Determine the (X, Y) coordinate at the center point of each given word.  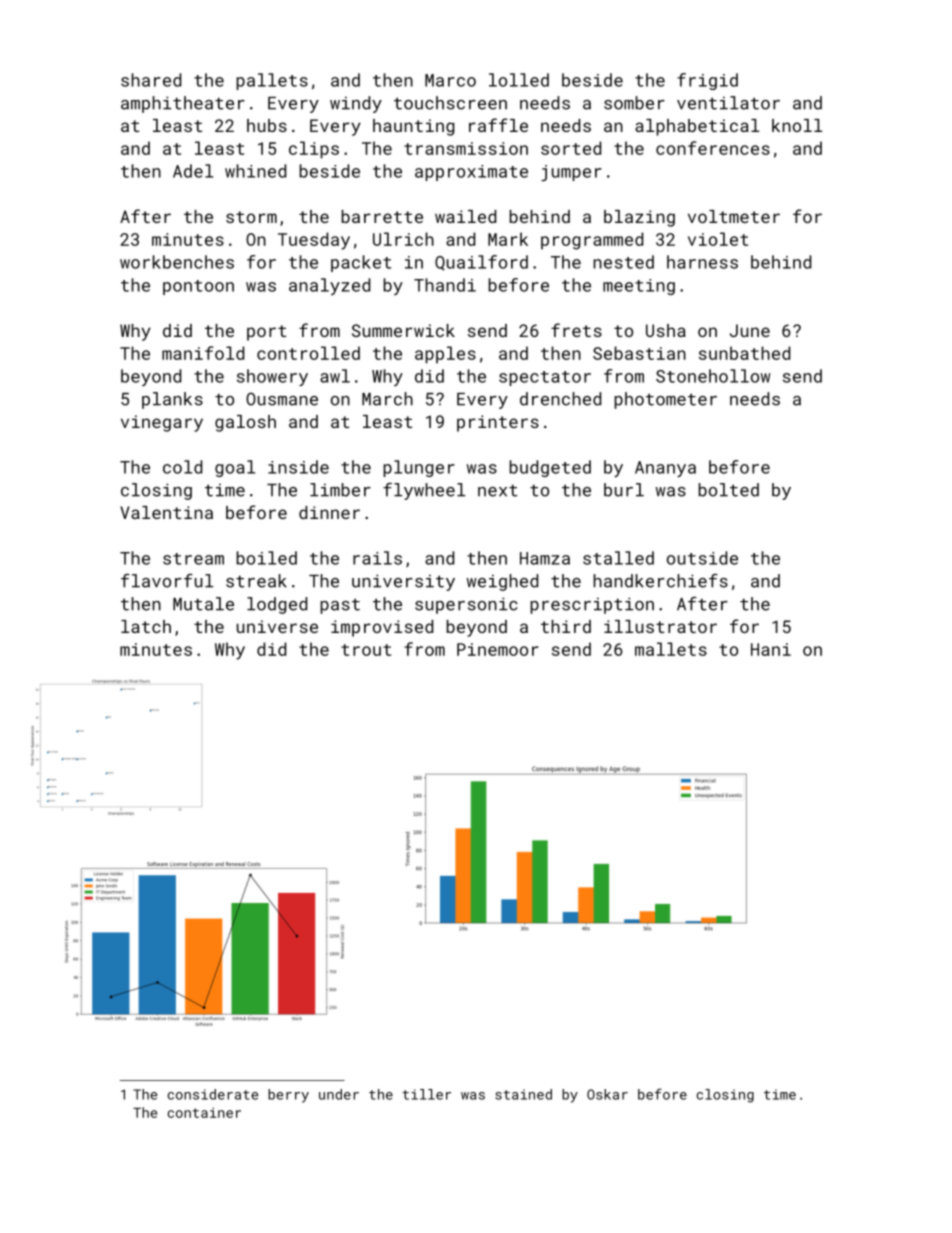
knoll (797, 125)
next (498, 491)
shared (151, 80)
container (204, 1113)
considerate (213, 1094)
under (339, 1094)
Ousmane (282, 399)
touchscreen (450, 103)
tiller (426, 1094)
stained (523, 1094)
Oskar (607, 1094)
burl (624, 490)
